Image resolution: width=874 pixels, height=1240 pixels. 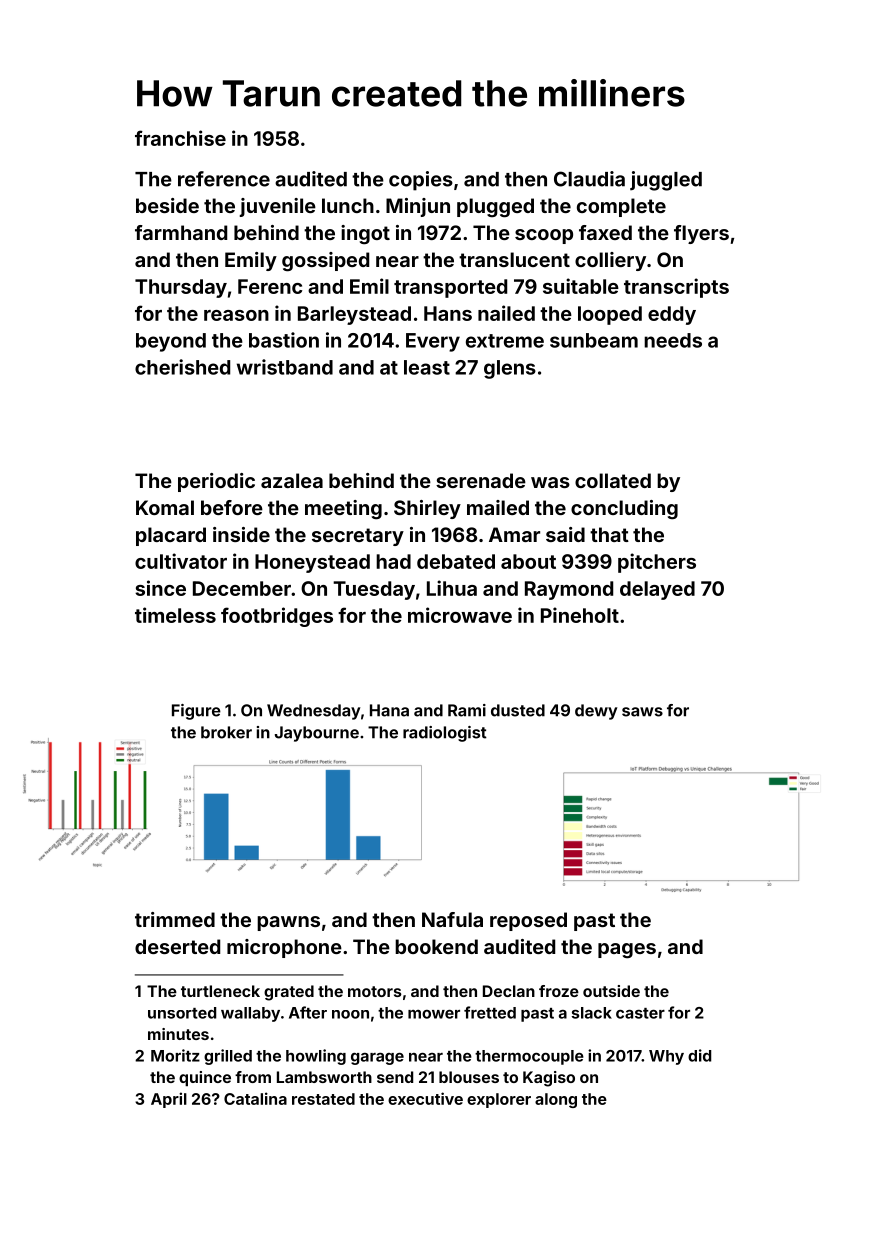 What do you see at coordinates (673, 340) in the screenshot?
I see `needs` at bounding box center [673, 340].
